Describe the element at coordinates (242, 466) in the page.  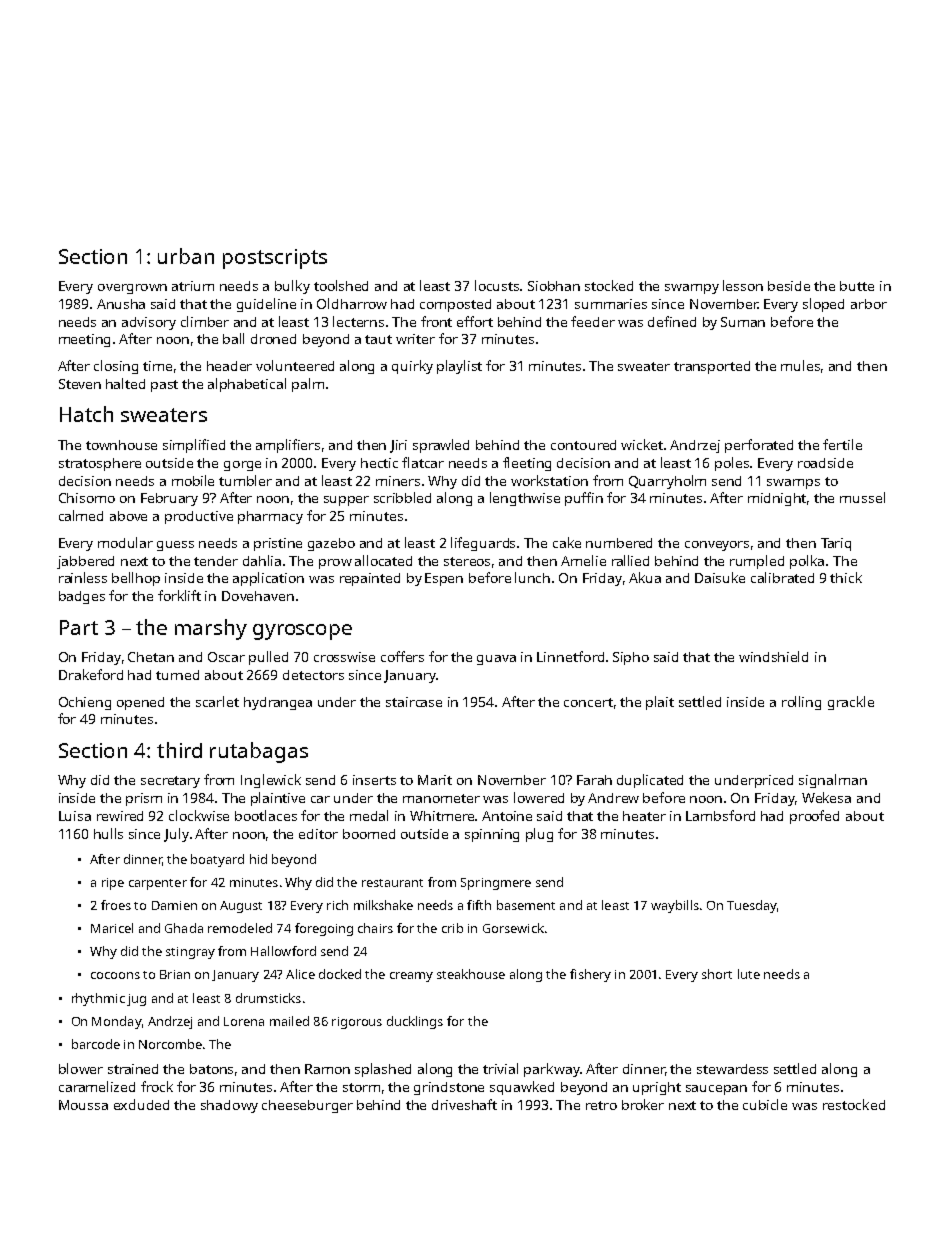
I see `gorge` at that location.
